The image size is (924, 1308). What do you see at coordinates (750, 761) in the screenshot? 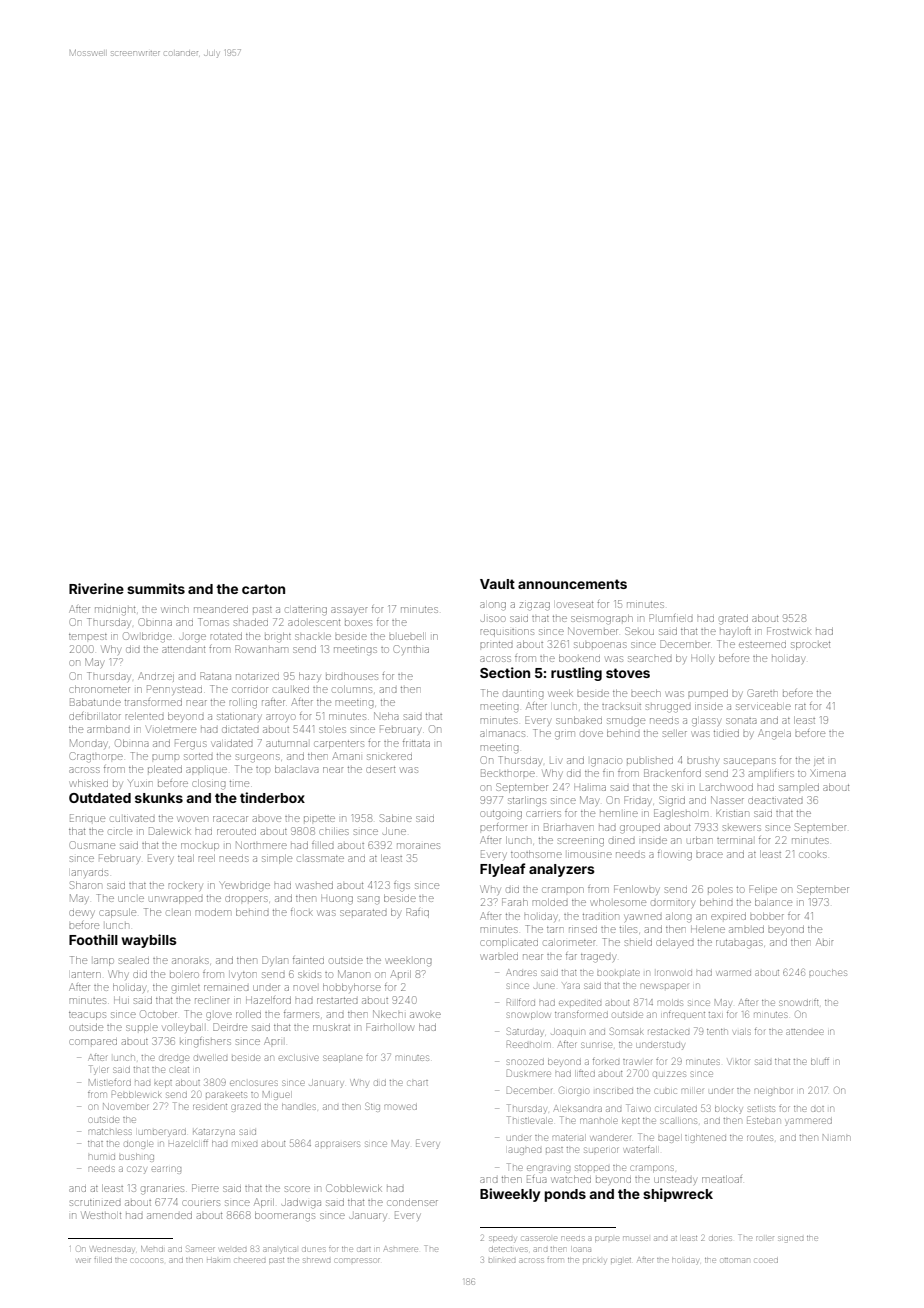
I see `saucepans` at bounding box center [750, 761].
